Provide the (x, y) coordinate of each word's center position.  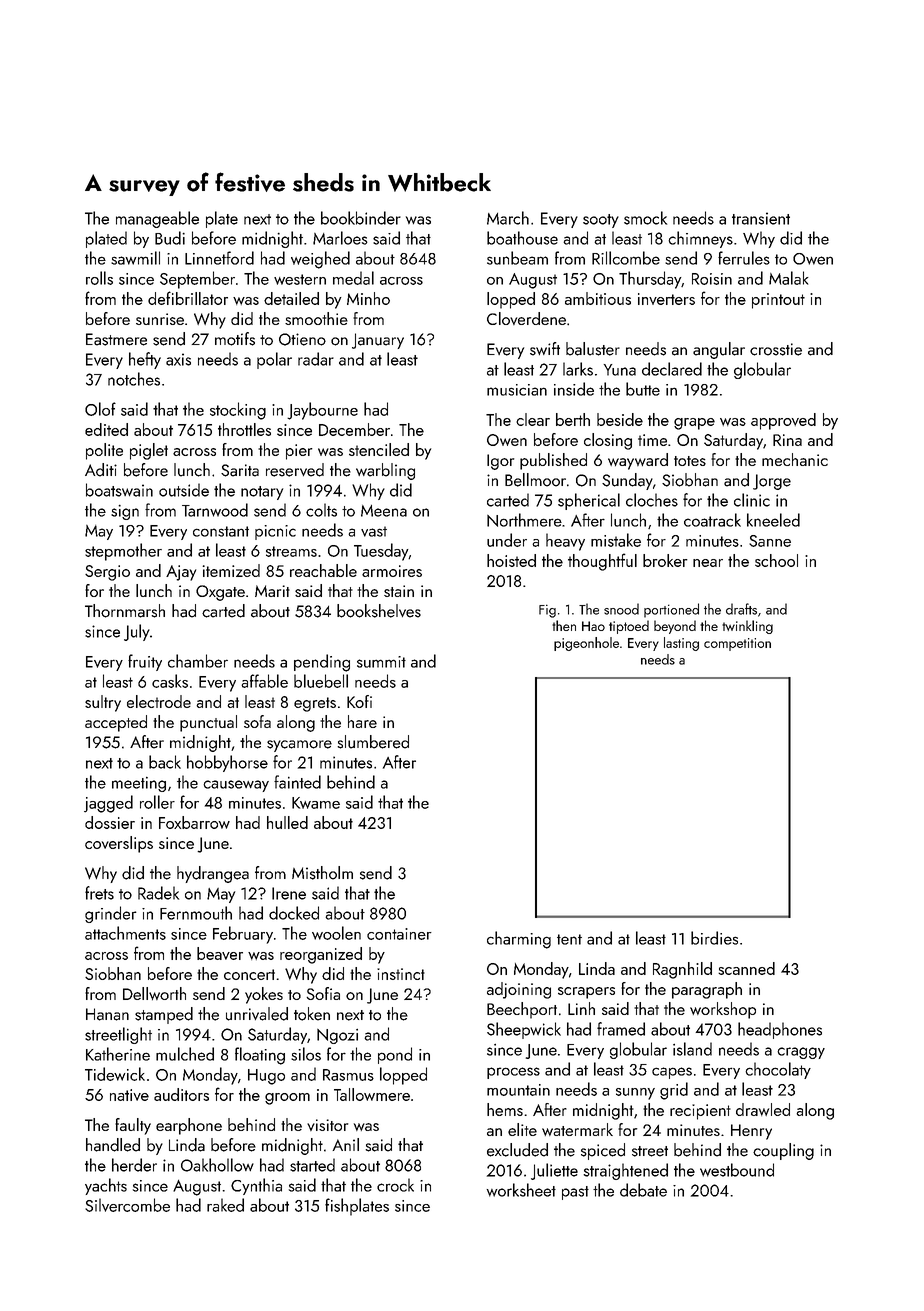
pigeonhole (586, 644)
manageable (157, 219)
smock (645, 218)
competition (737, 644)
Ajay (181, 573)
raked (225, 1205)
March (508, 218)
